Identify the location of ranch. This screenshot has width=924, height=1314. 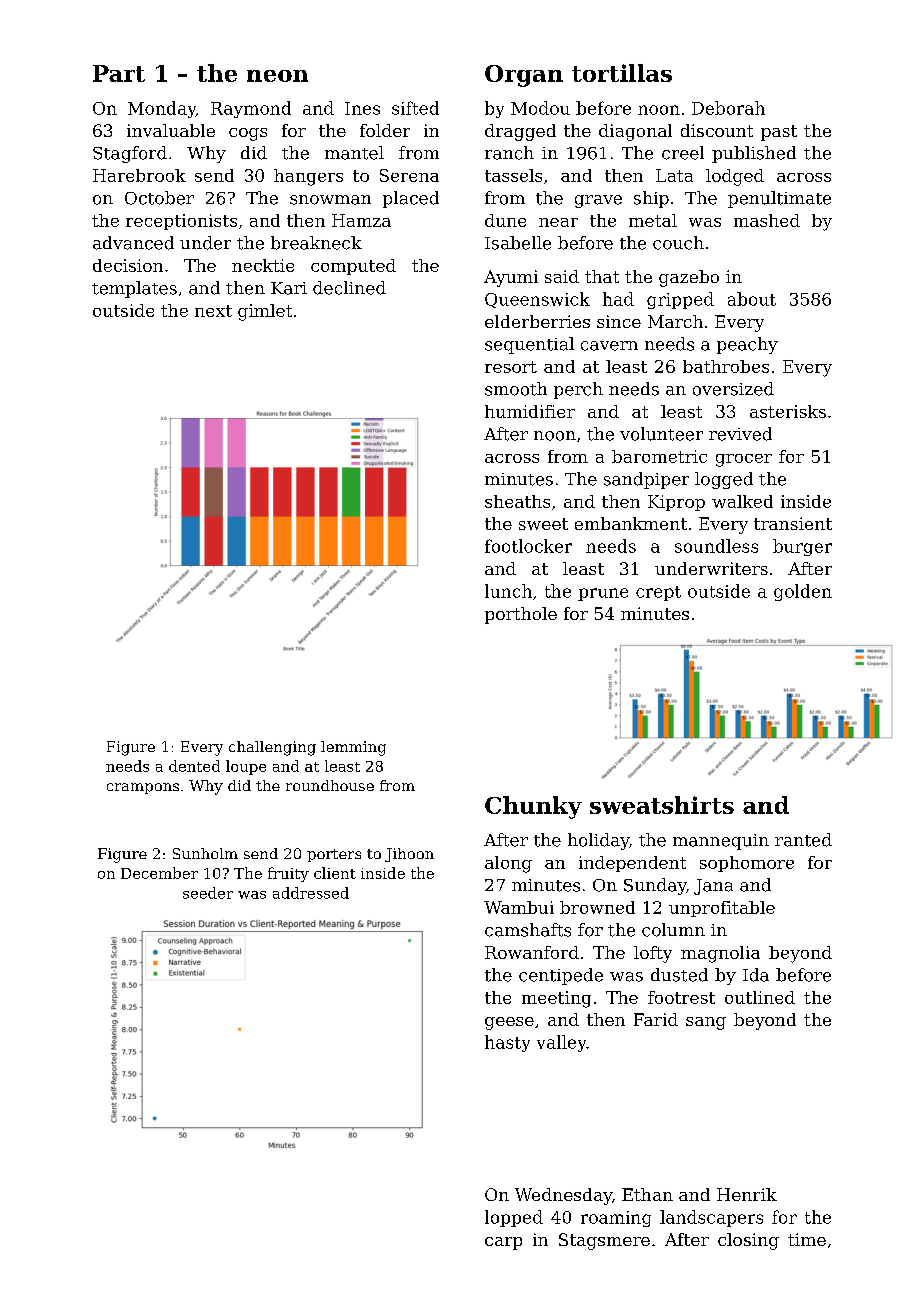
(509, 153).
